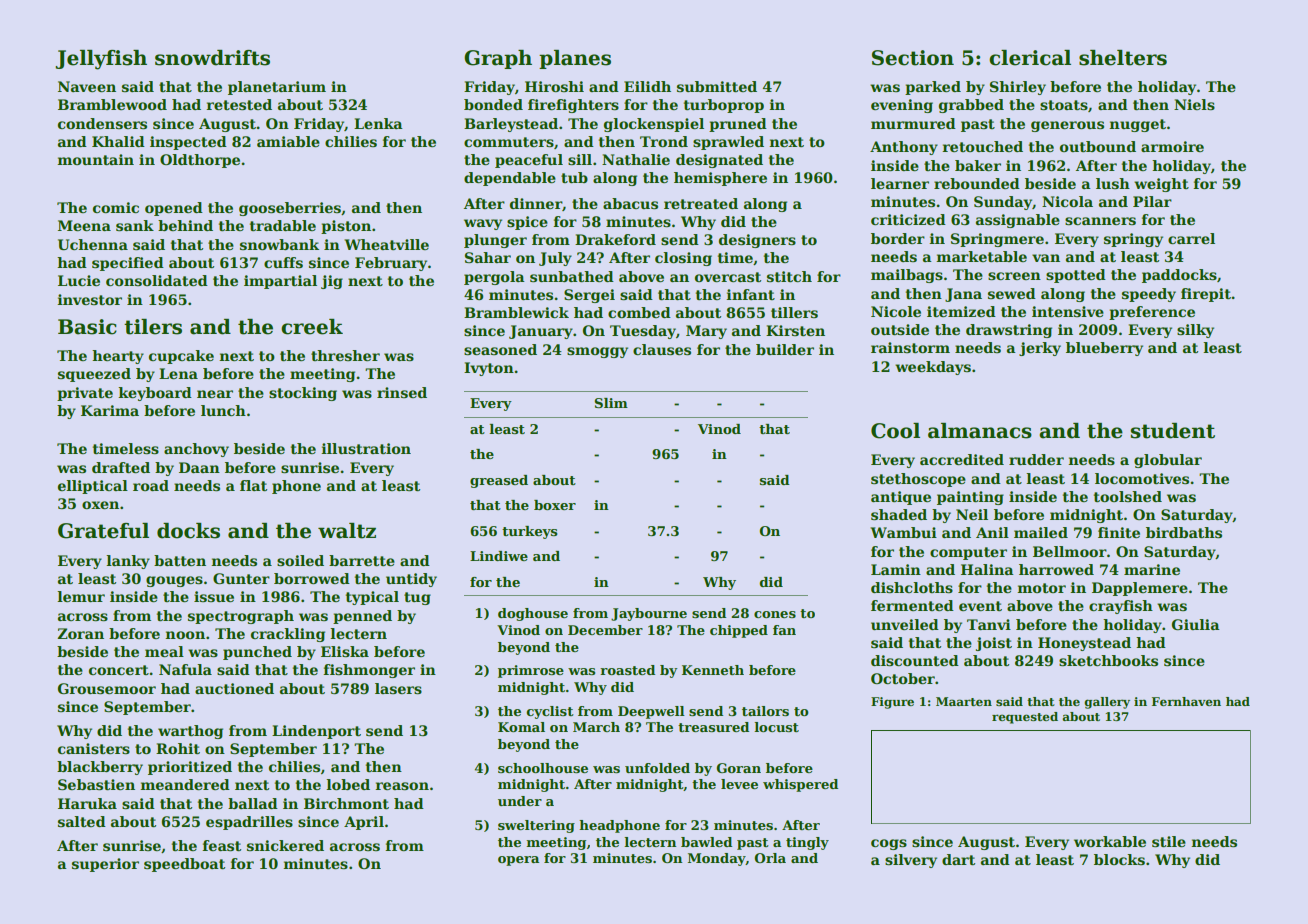  What do you see at coordinates (1168, 461) in the page?
I see `globular` at bounding box center [1168, 461].
